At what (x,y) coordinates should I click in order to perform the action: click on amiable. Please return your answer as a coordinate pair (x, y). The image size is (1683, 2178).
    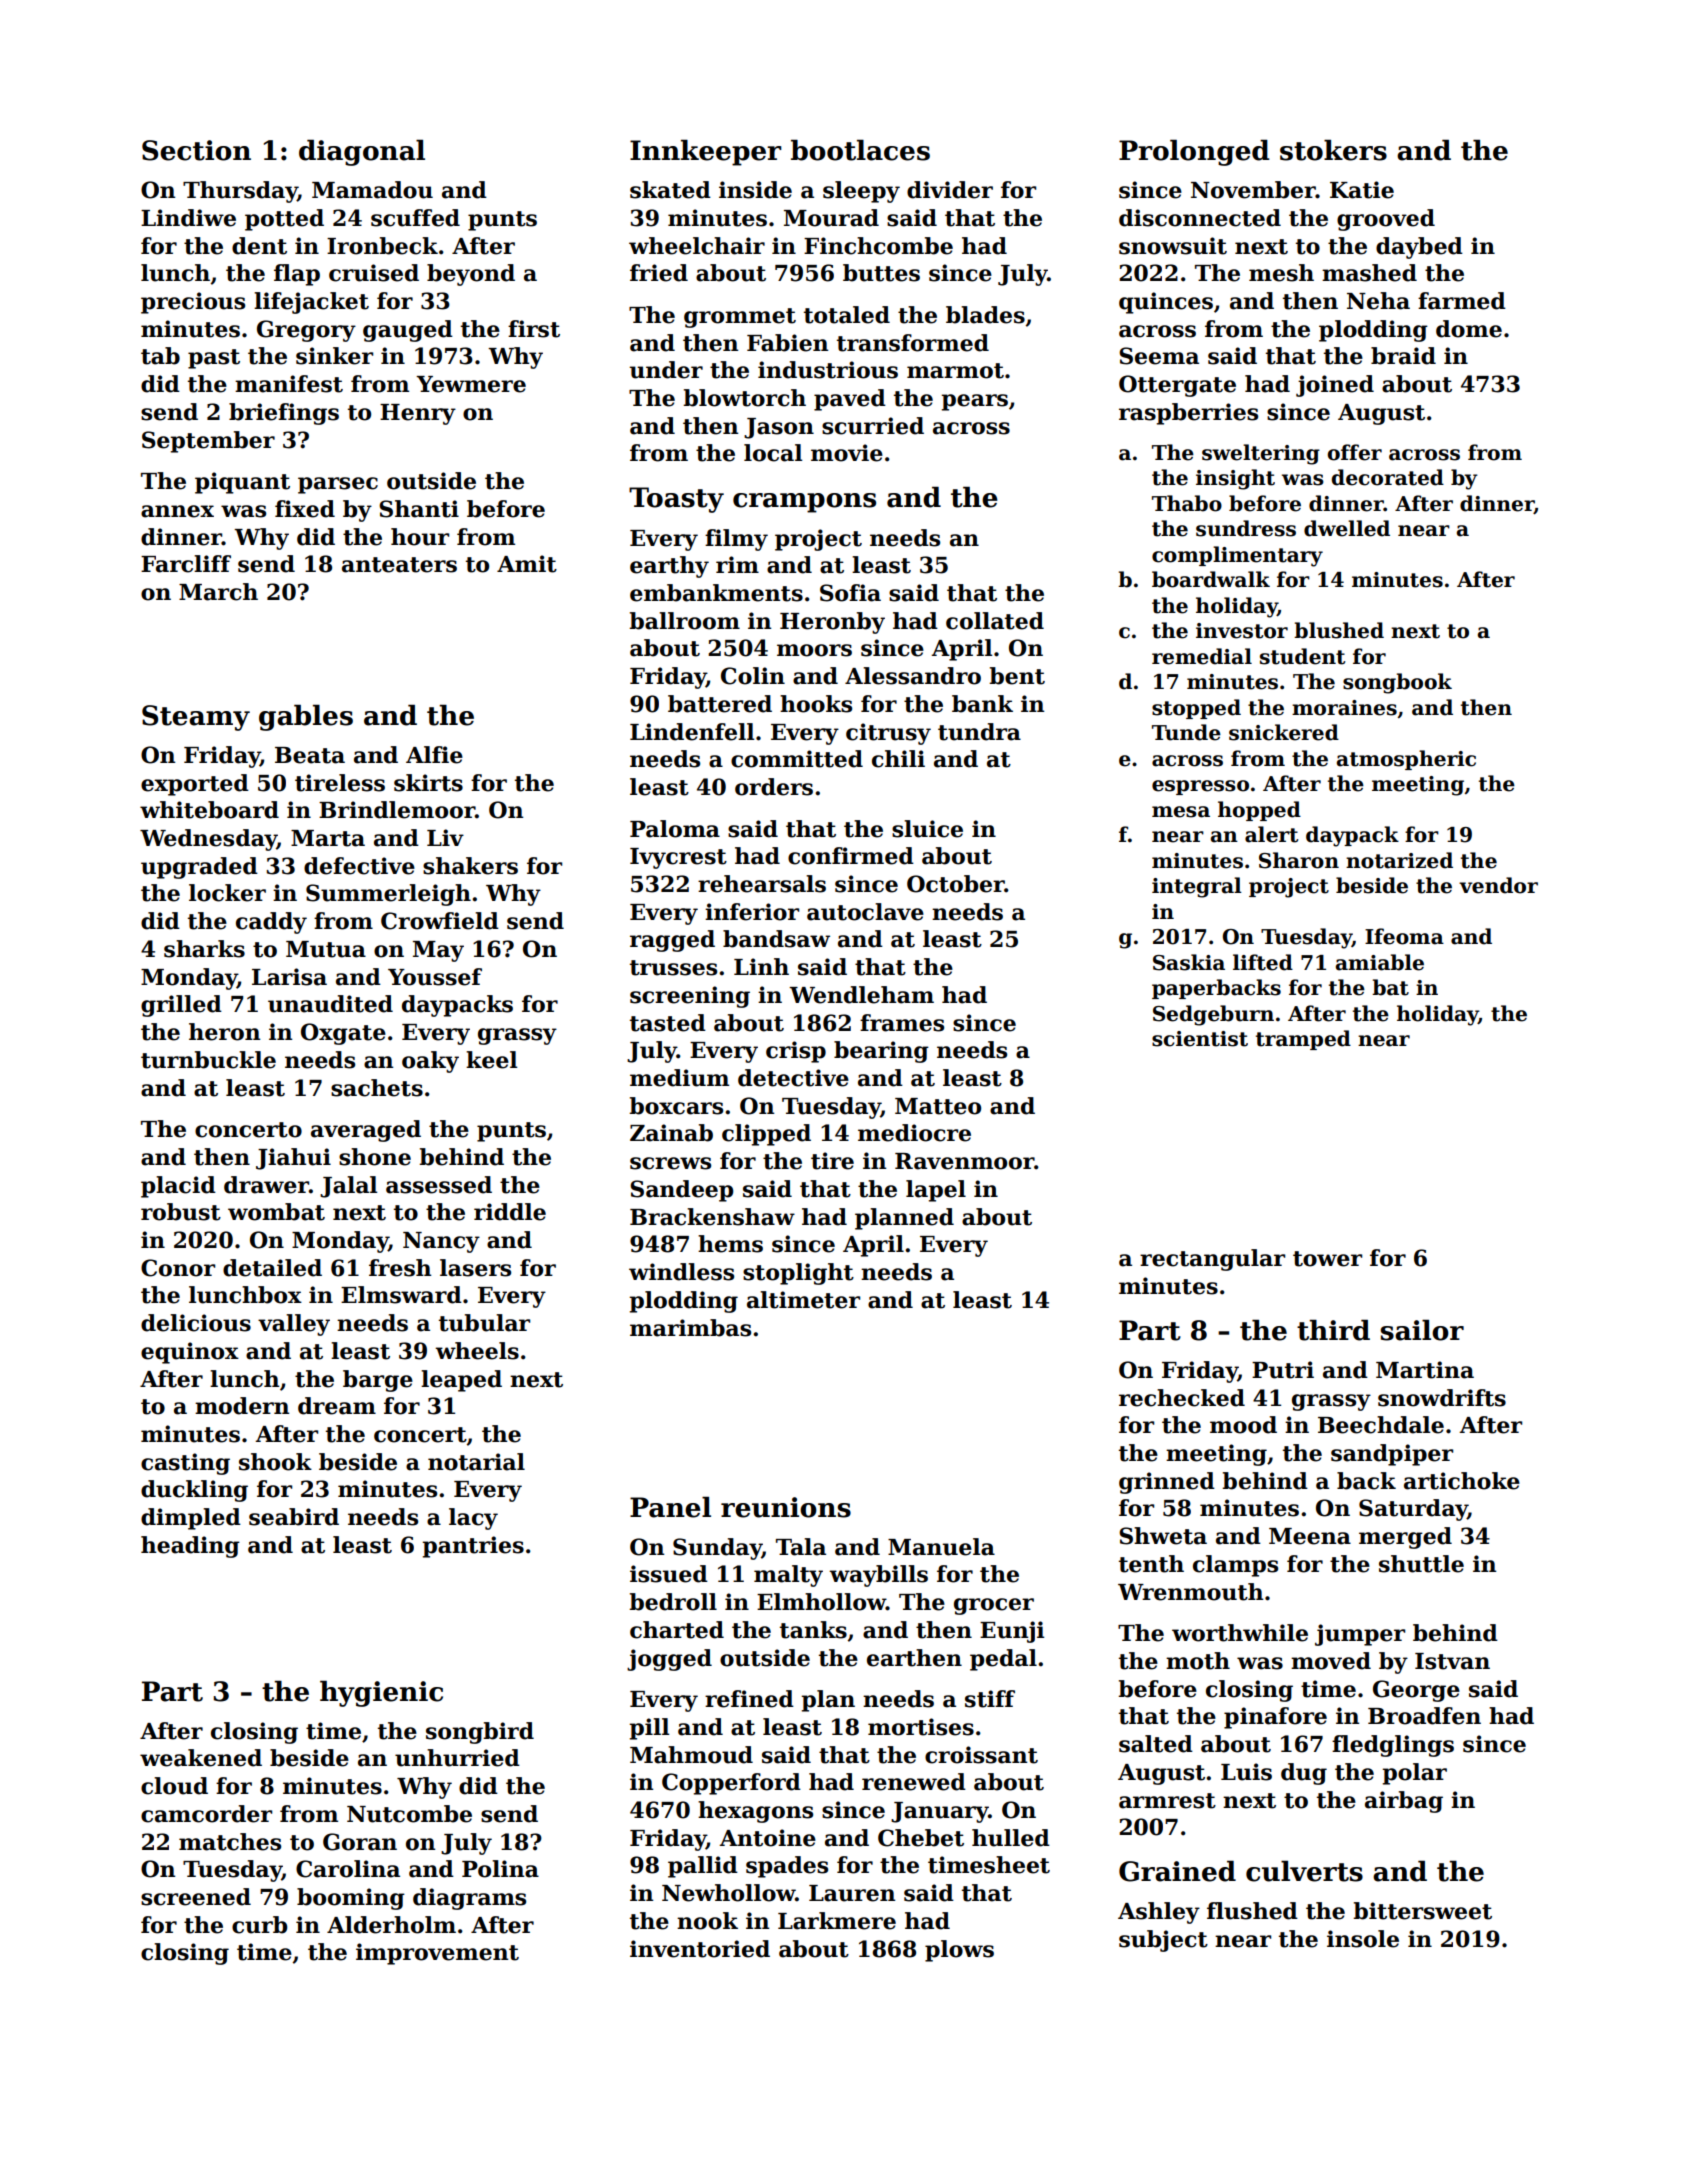
    Looking at the image, I should click on (1380, 962).
